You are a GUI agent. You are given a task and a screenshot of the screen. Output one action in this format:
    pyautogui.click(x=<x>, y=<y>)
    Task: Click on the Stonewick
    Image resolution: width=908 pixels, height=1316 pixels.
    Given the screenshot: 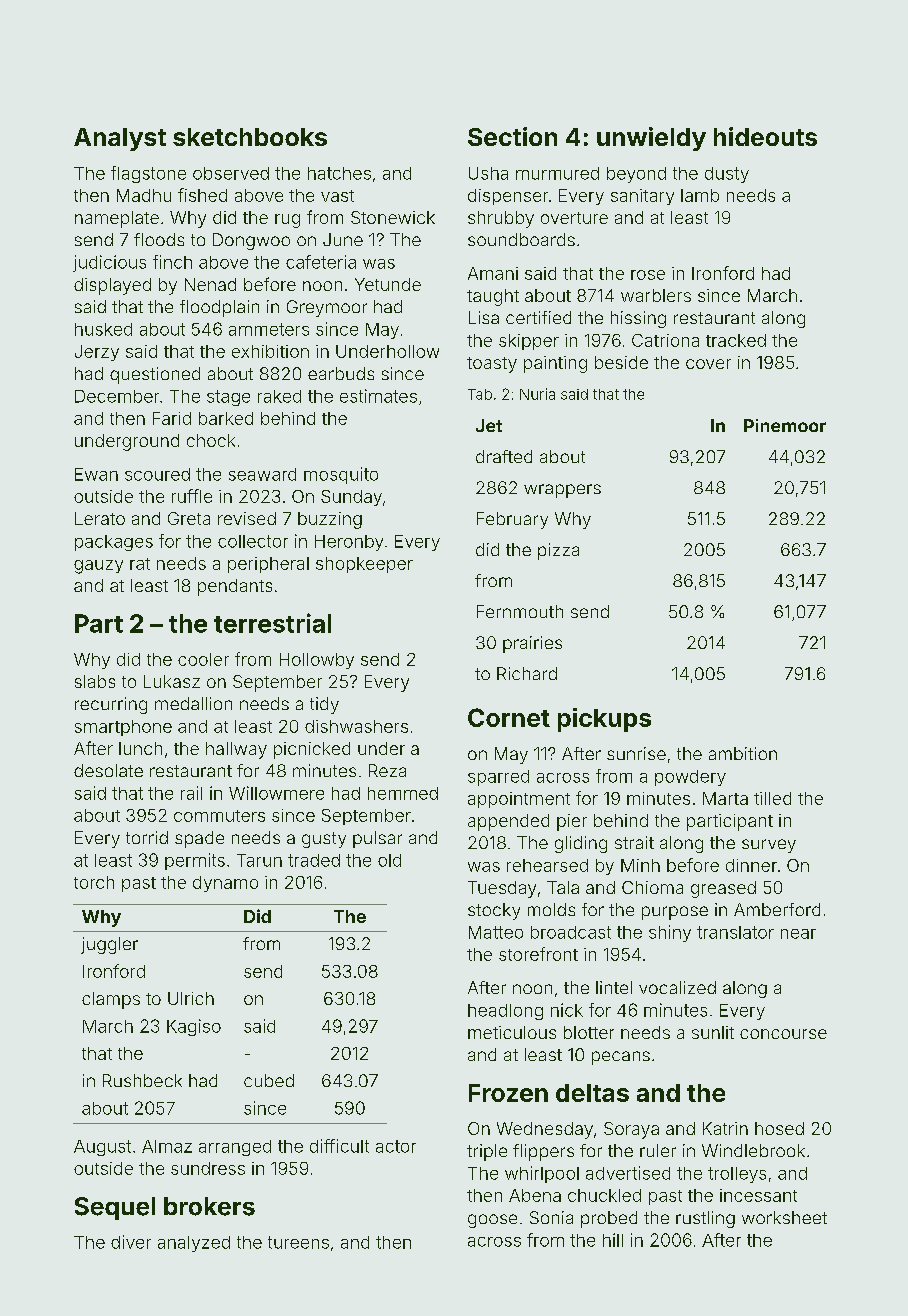 What is the action you would take?
    pyautogui.click(x=393, y=217)
